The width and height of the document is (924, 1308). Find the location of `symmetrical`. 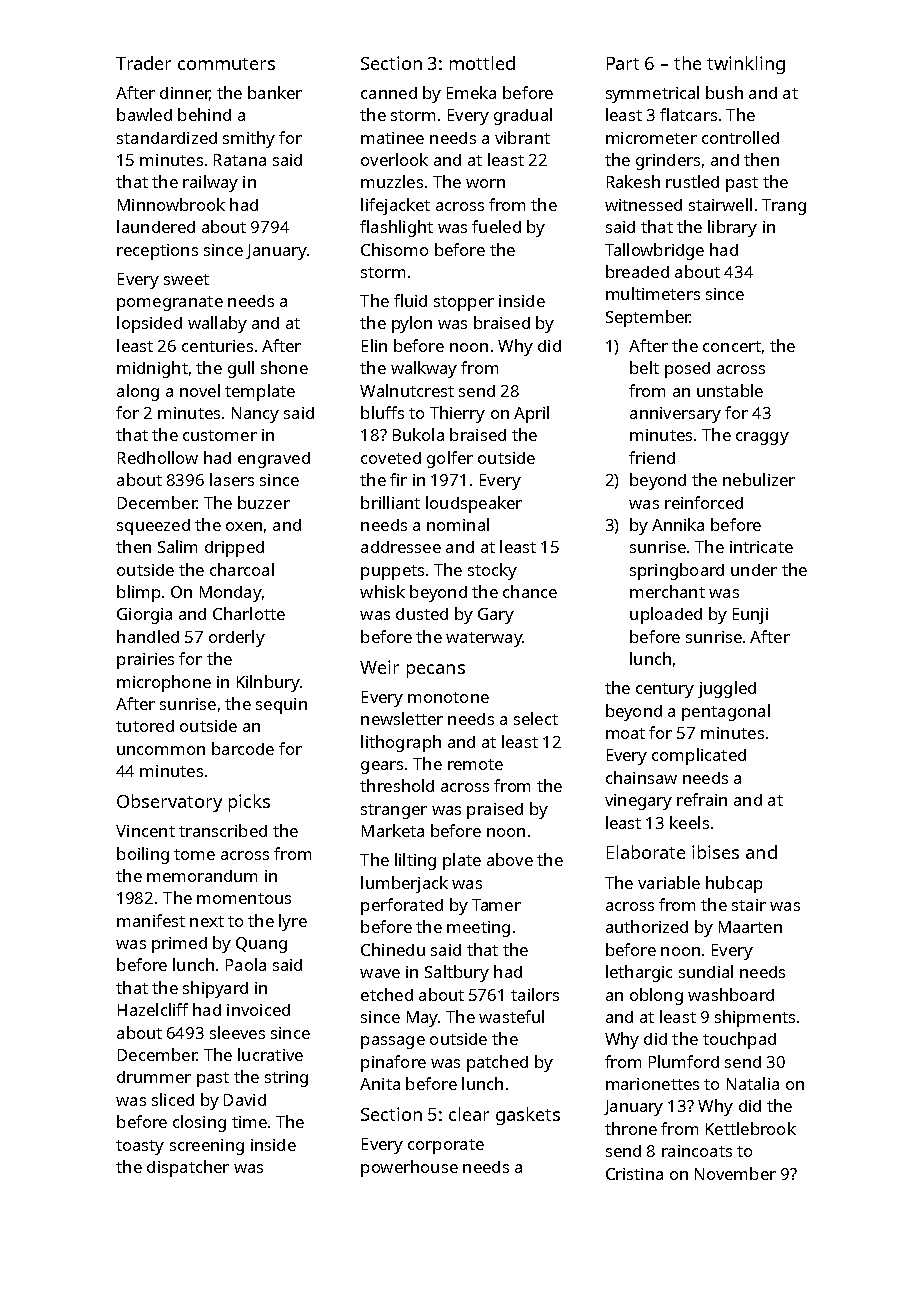

symmetrical is located at coordinates (652, 94).
